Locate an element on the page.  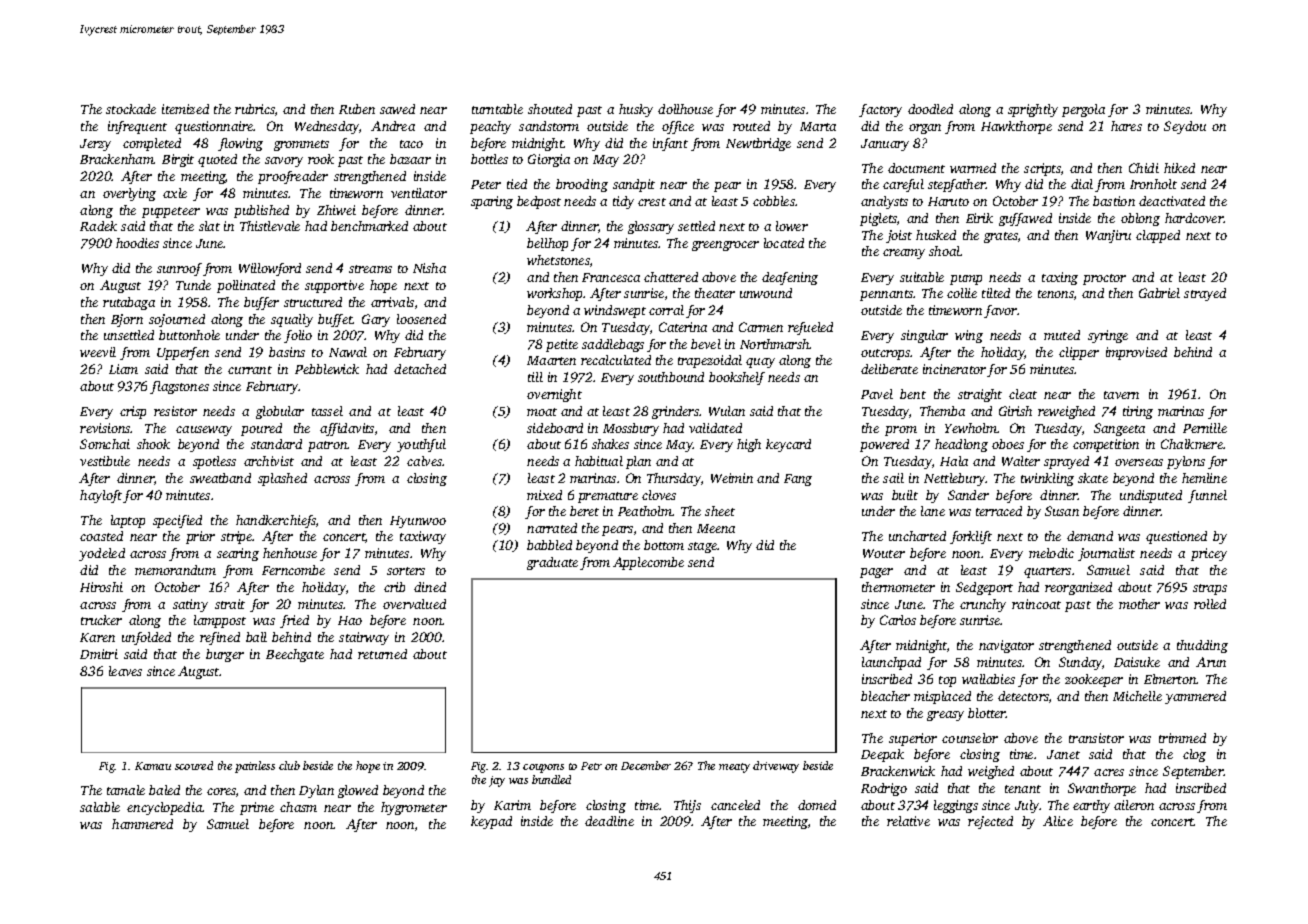
pergola is located at coordinates (1083, 110).
